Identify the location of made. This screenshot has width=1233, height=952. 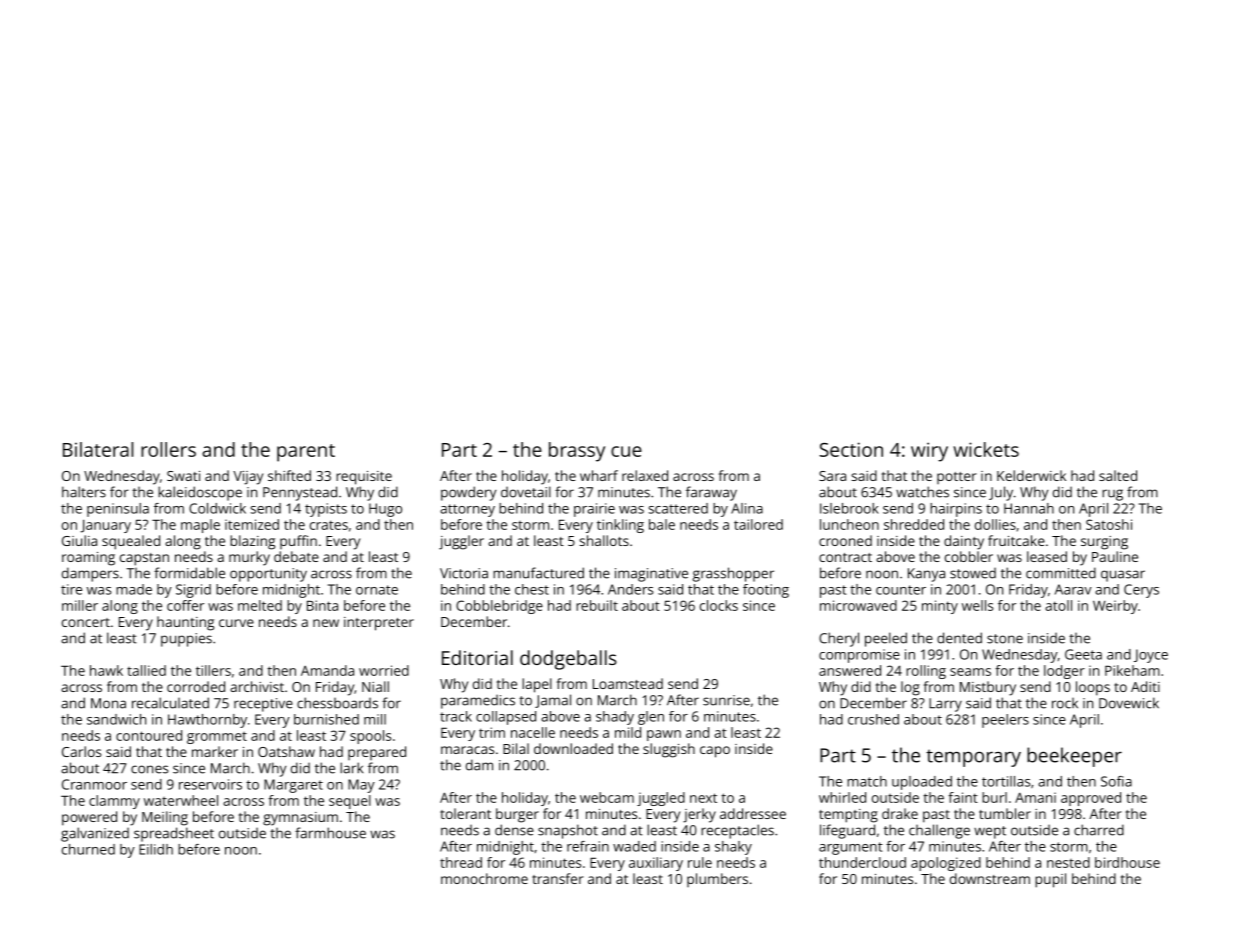
(134, 589).
